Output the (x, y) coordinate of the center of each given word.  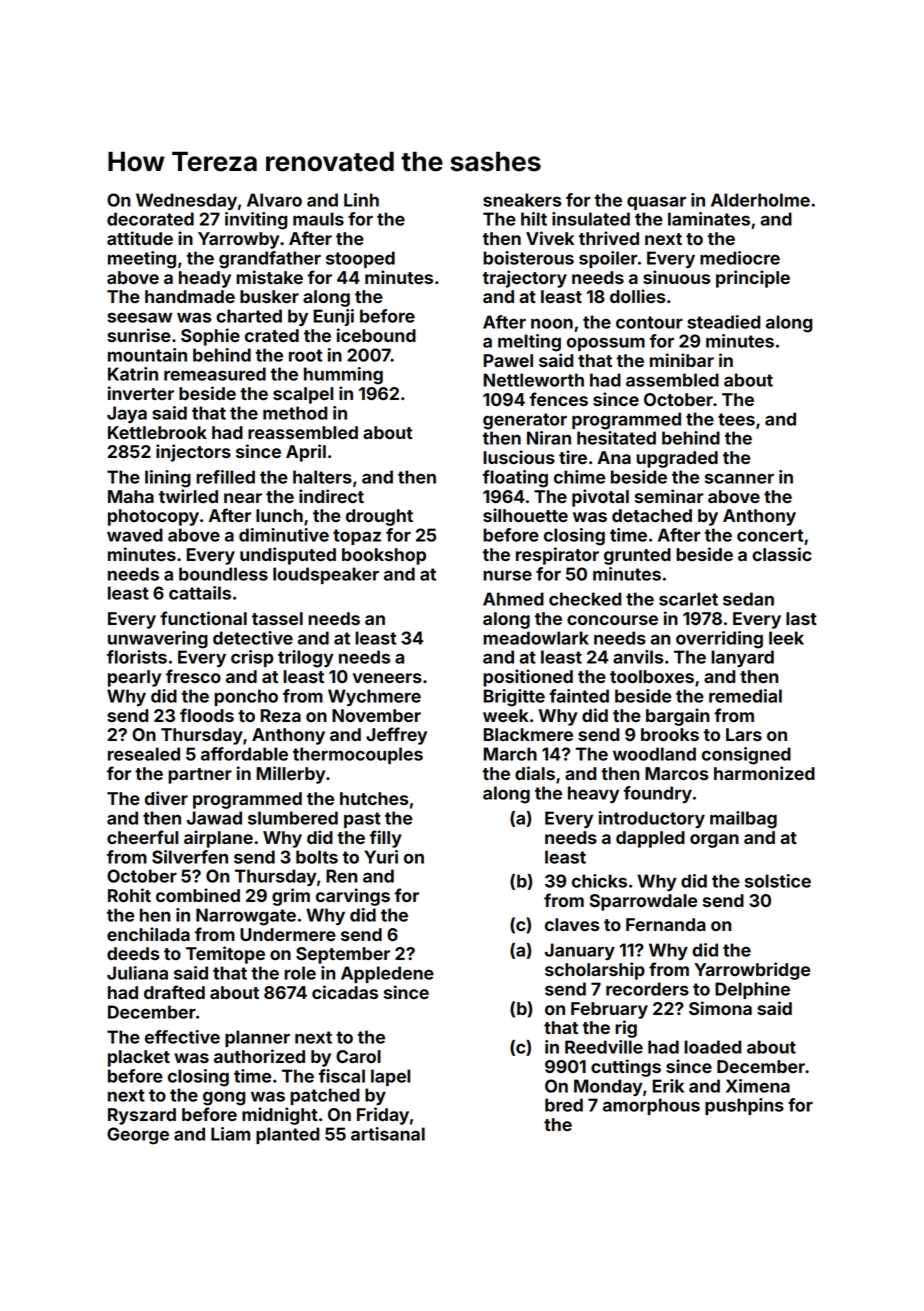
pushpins (744, 1106)
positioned (528, 678)
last (801, 618)
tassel (277, 618)
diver (166, 798)
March (510, 754)
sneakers (522, 200)
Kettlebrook (157, 432)
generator (525, 421)
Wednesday (186, 201)
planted (287, 1135)
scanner (739, 478)
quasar (656, 203)
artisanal (388, 1134)
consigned (746, 756)
